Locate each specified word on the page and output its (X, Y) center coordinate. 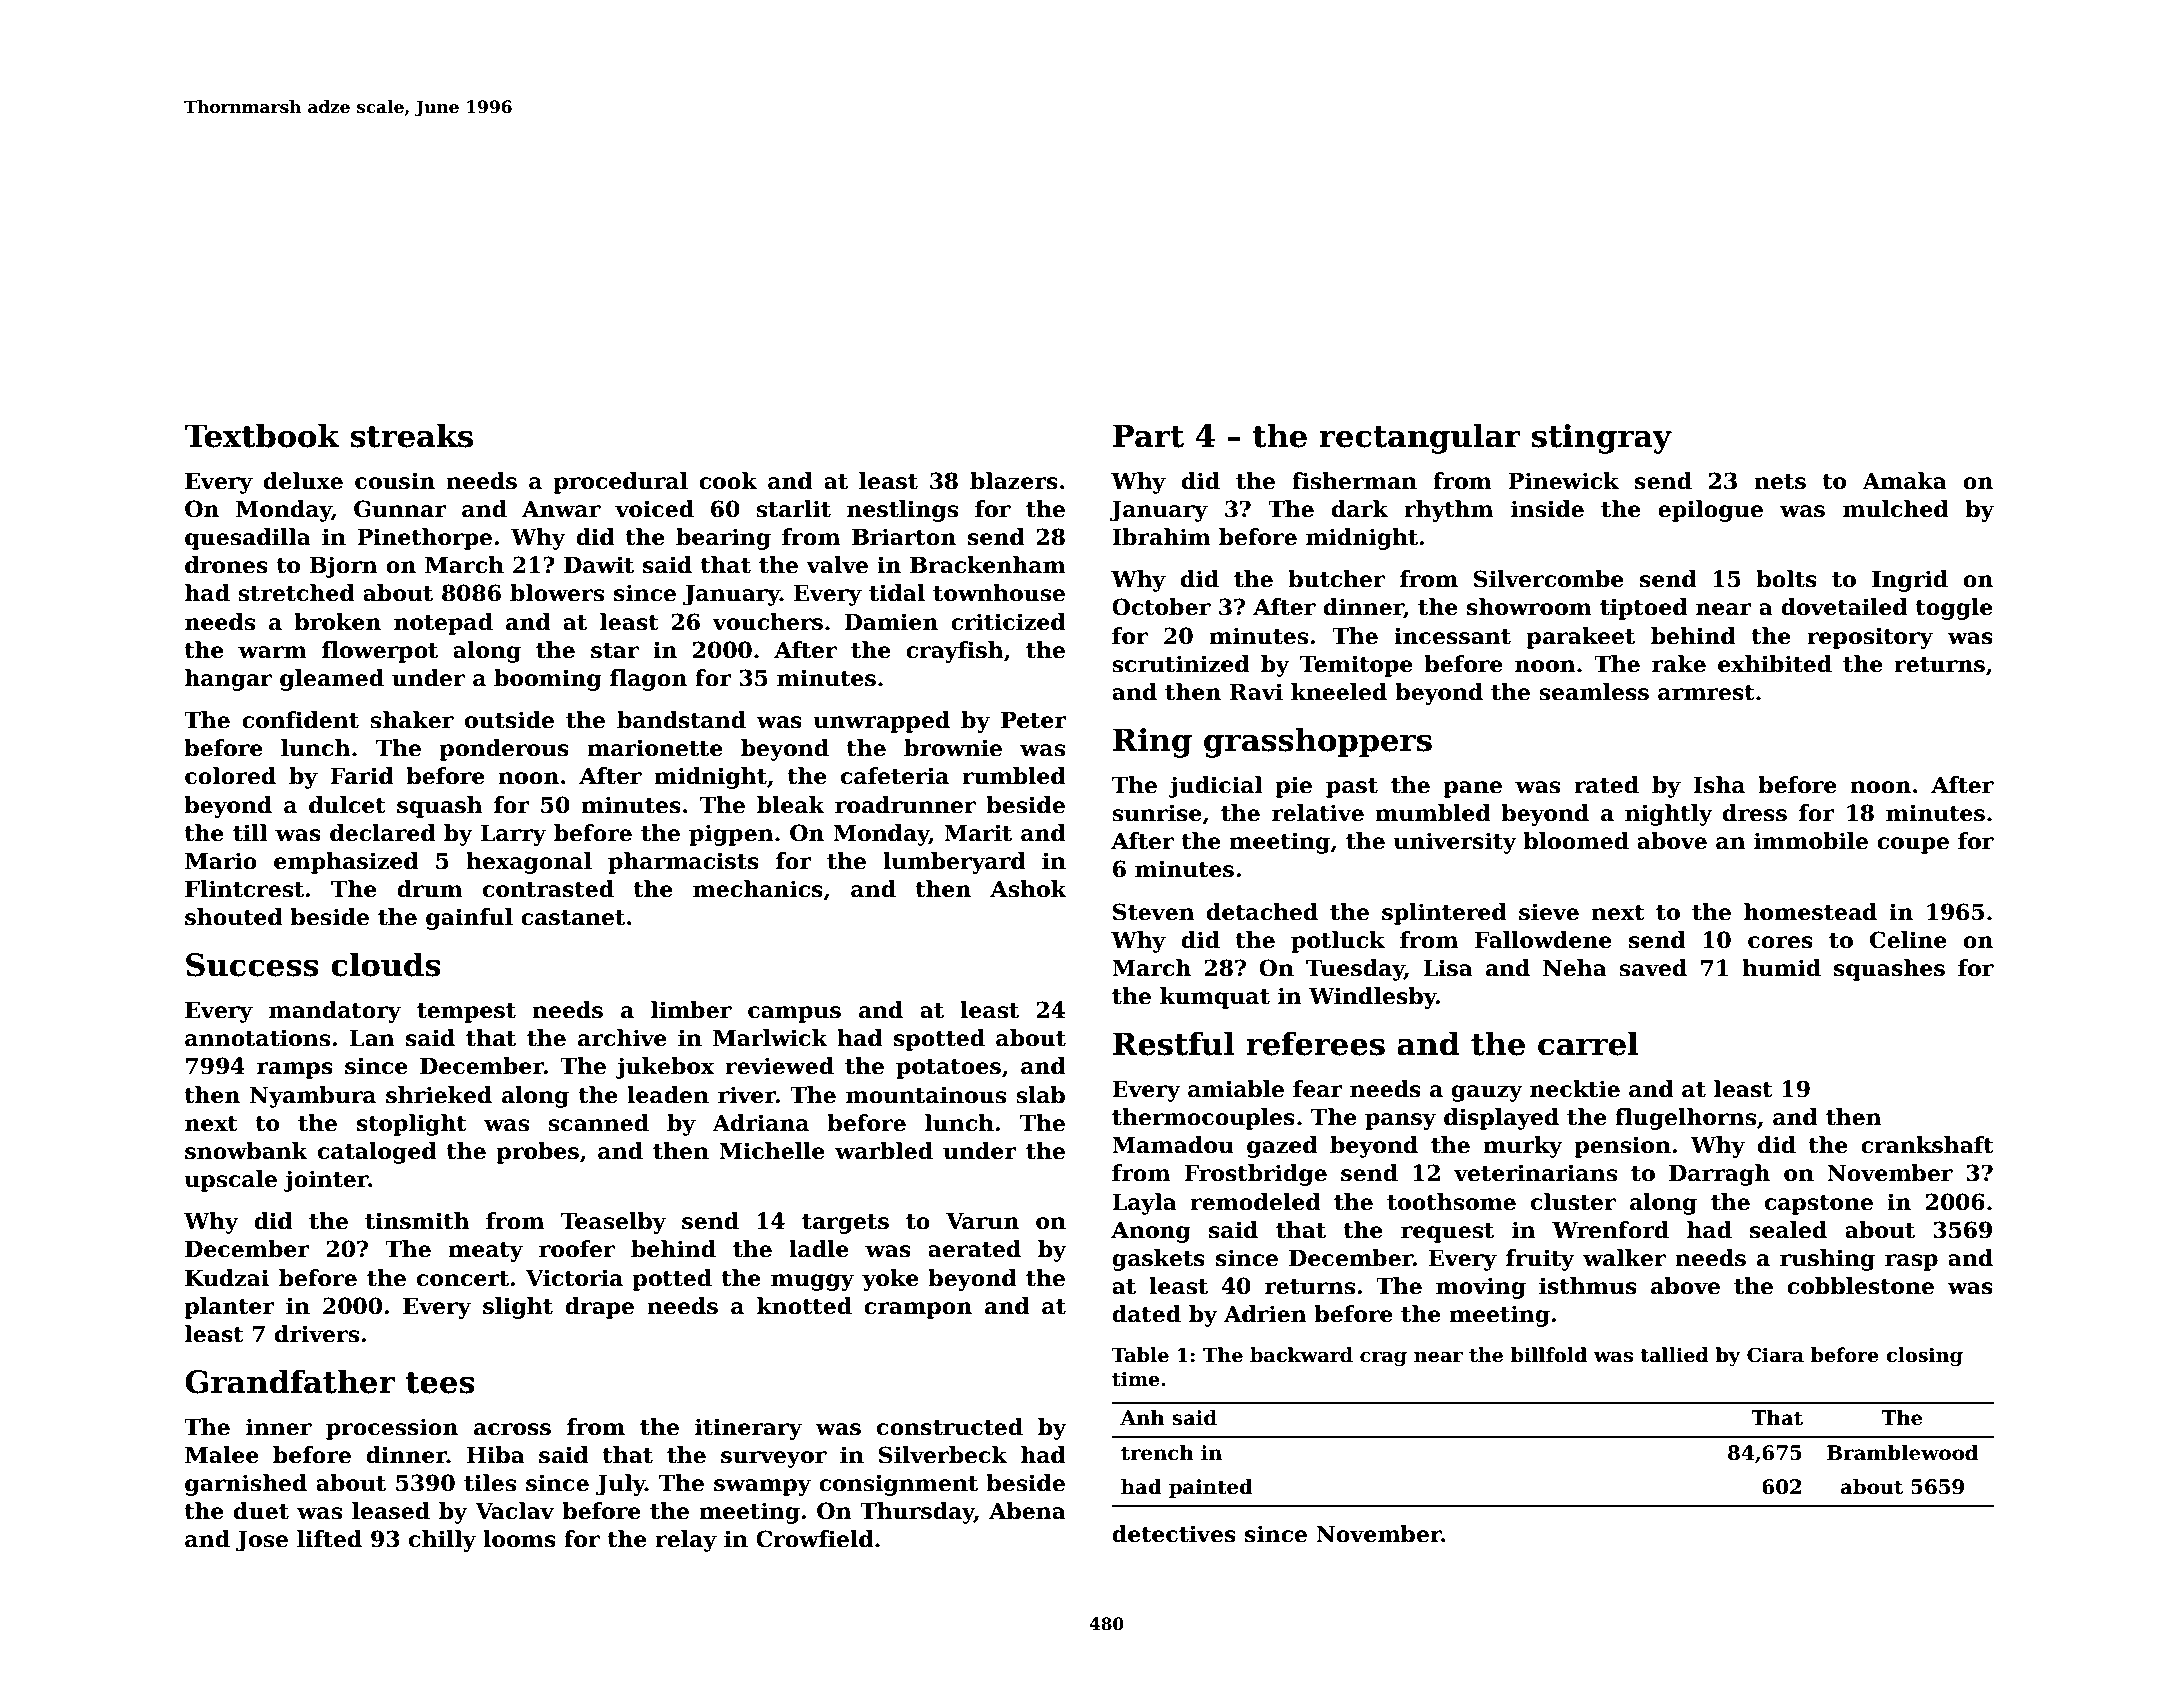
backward (1301, 1355)
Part (1148, 436)
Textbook (261, 435)
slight (518, 1308)
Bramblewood (1902, 1453)
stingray (1602, 439)
